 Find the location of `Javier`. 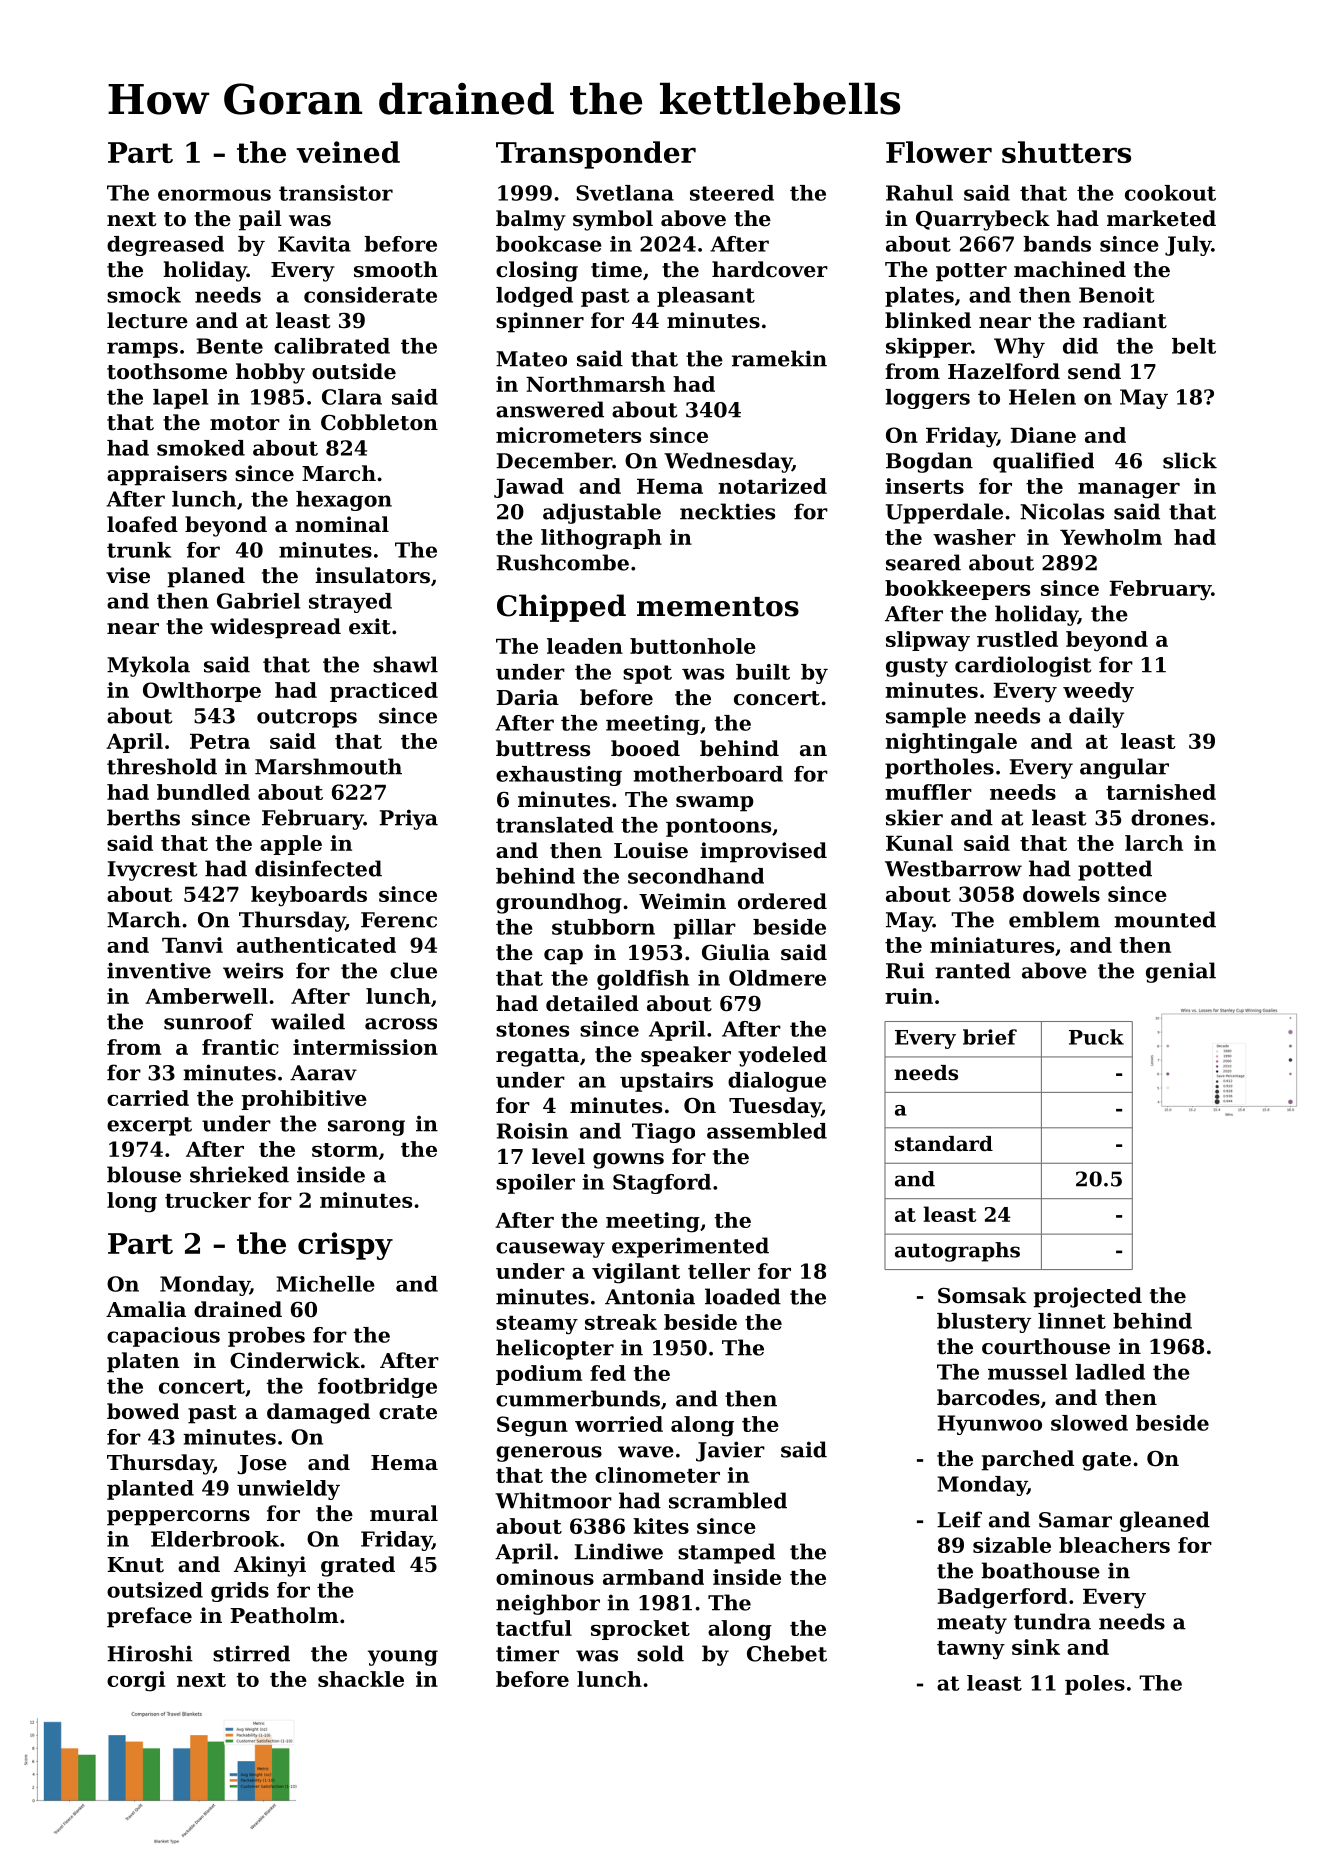

Javier is located at coordinates (730, 1451).
